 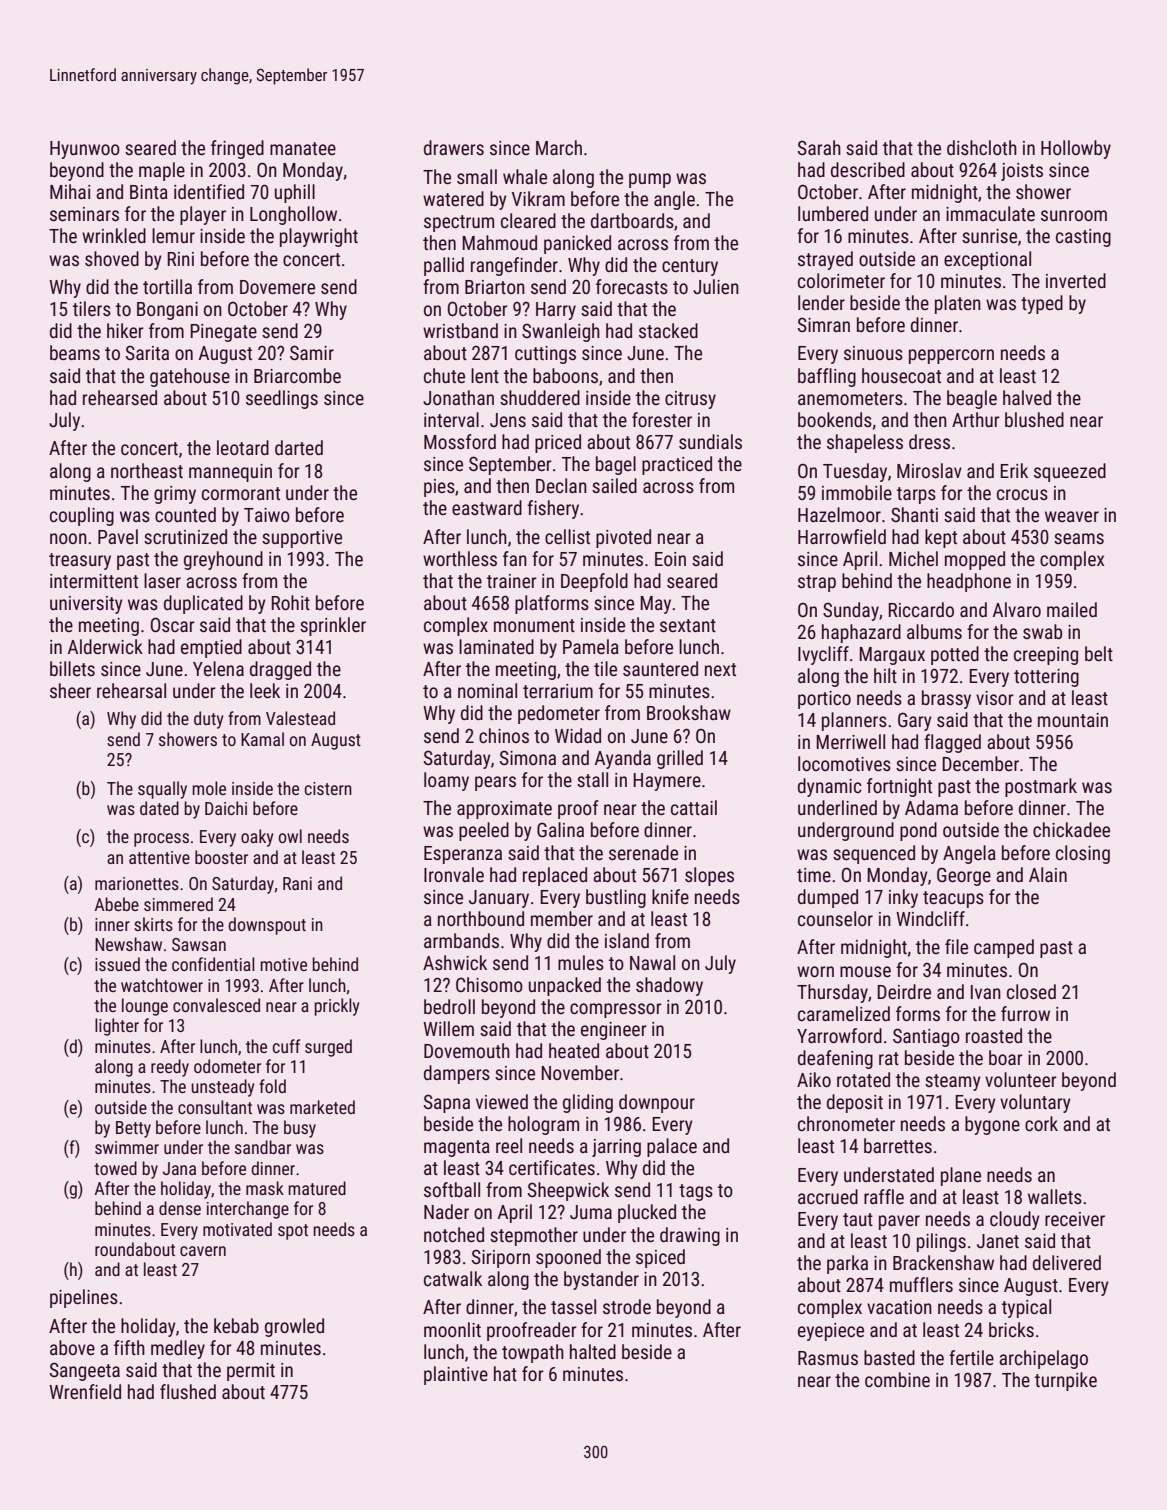 What do you see at coordinates (72, 668) in the page?
I see `billets` at bounding box center [72, 668].
